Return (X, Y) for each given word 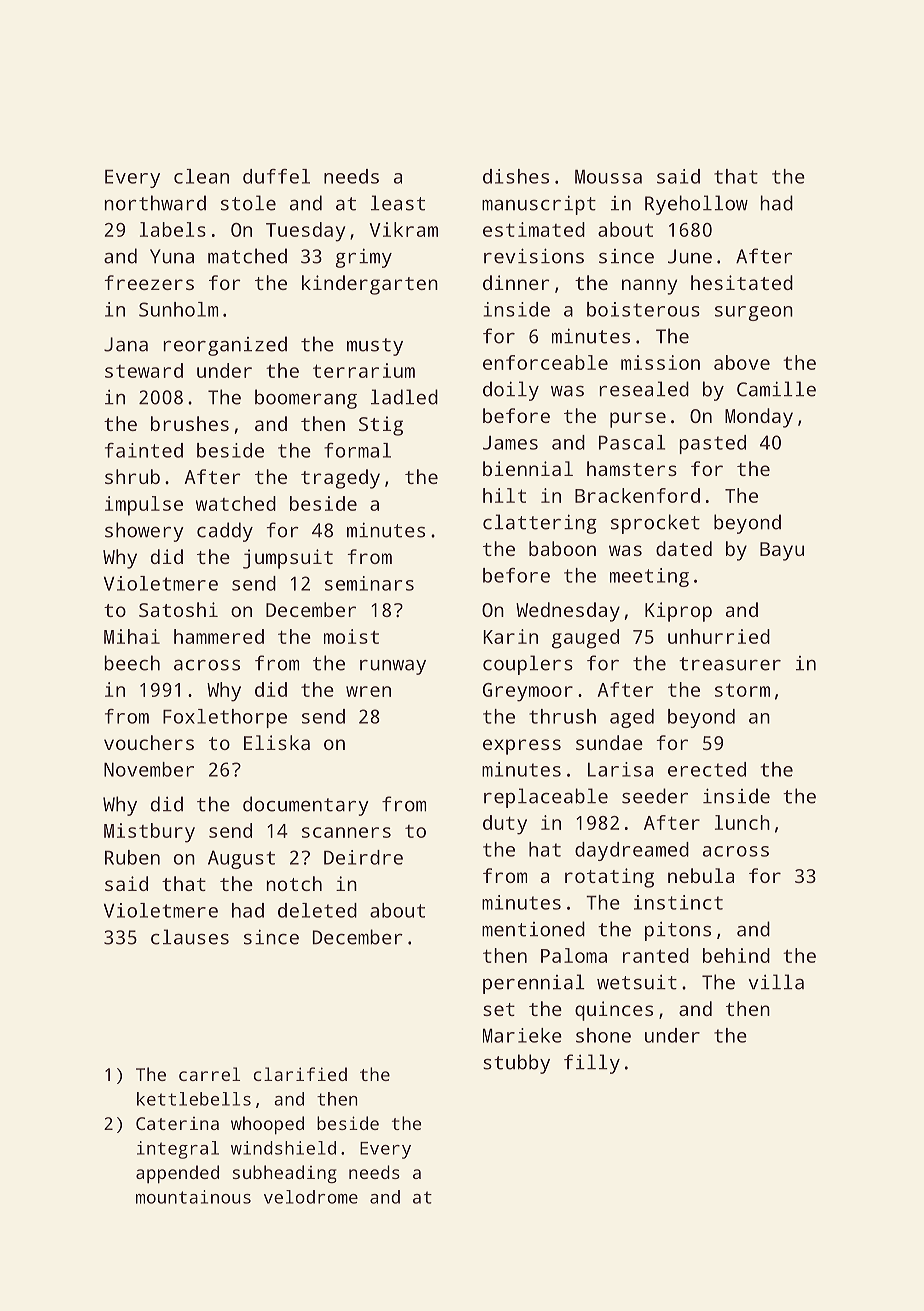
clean (201, 176)
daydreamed (632, 851)
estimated (534, 229)
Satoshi (178, 609)
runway (393, 667)
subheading (285, 1174)
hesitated (742, 282)
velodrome (311, 1197)
